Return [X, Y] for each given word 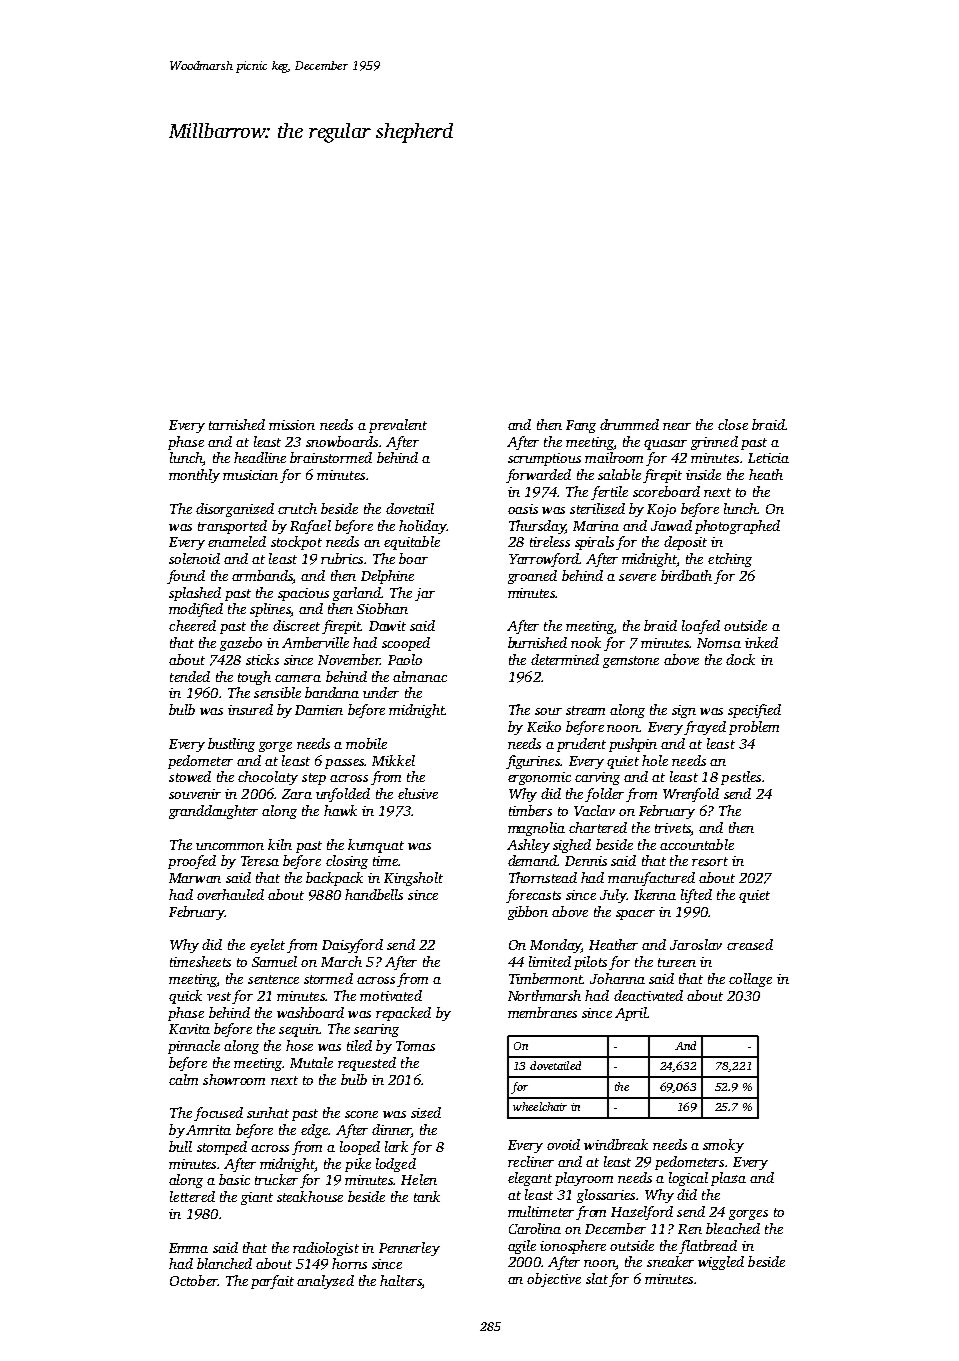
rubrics [342, 558]
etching [730, 560]
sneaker [670, 1261]
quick [185, 997]
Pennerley [409, 1249]
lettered [192, 1196]
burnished [537, 642]
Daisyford [352, 946]
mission [292, 425]
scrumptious [544, 459]
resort [710, 861]
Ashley [528, 846]
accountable [697, 844]
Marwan [195, 878]
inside [703, 474]
